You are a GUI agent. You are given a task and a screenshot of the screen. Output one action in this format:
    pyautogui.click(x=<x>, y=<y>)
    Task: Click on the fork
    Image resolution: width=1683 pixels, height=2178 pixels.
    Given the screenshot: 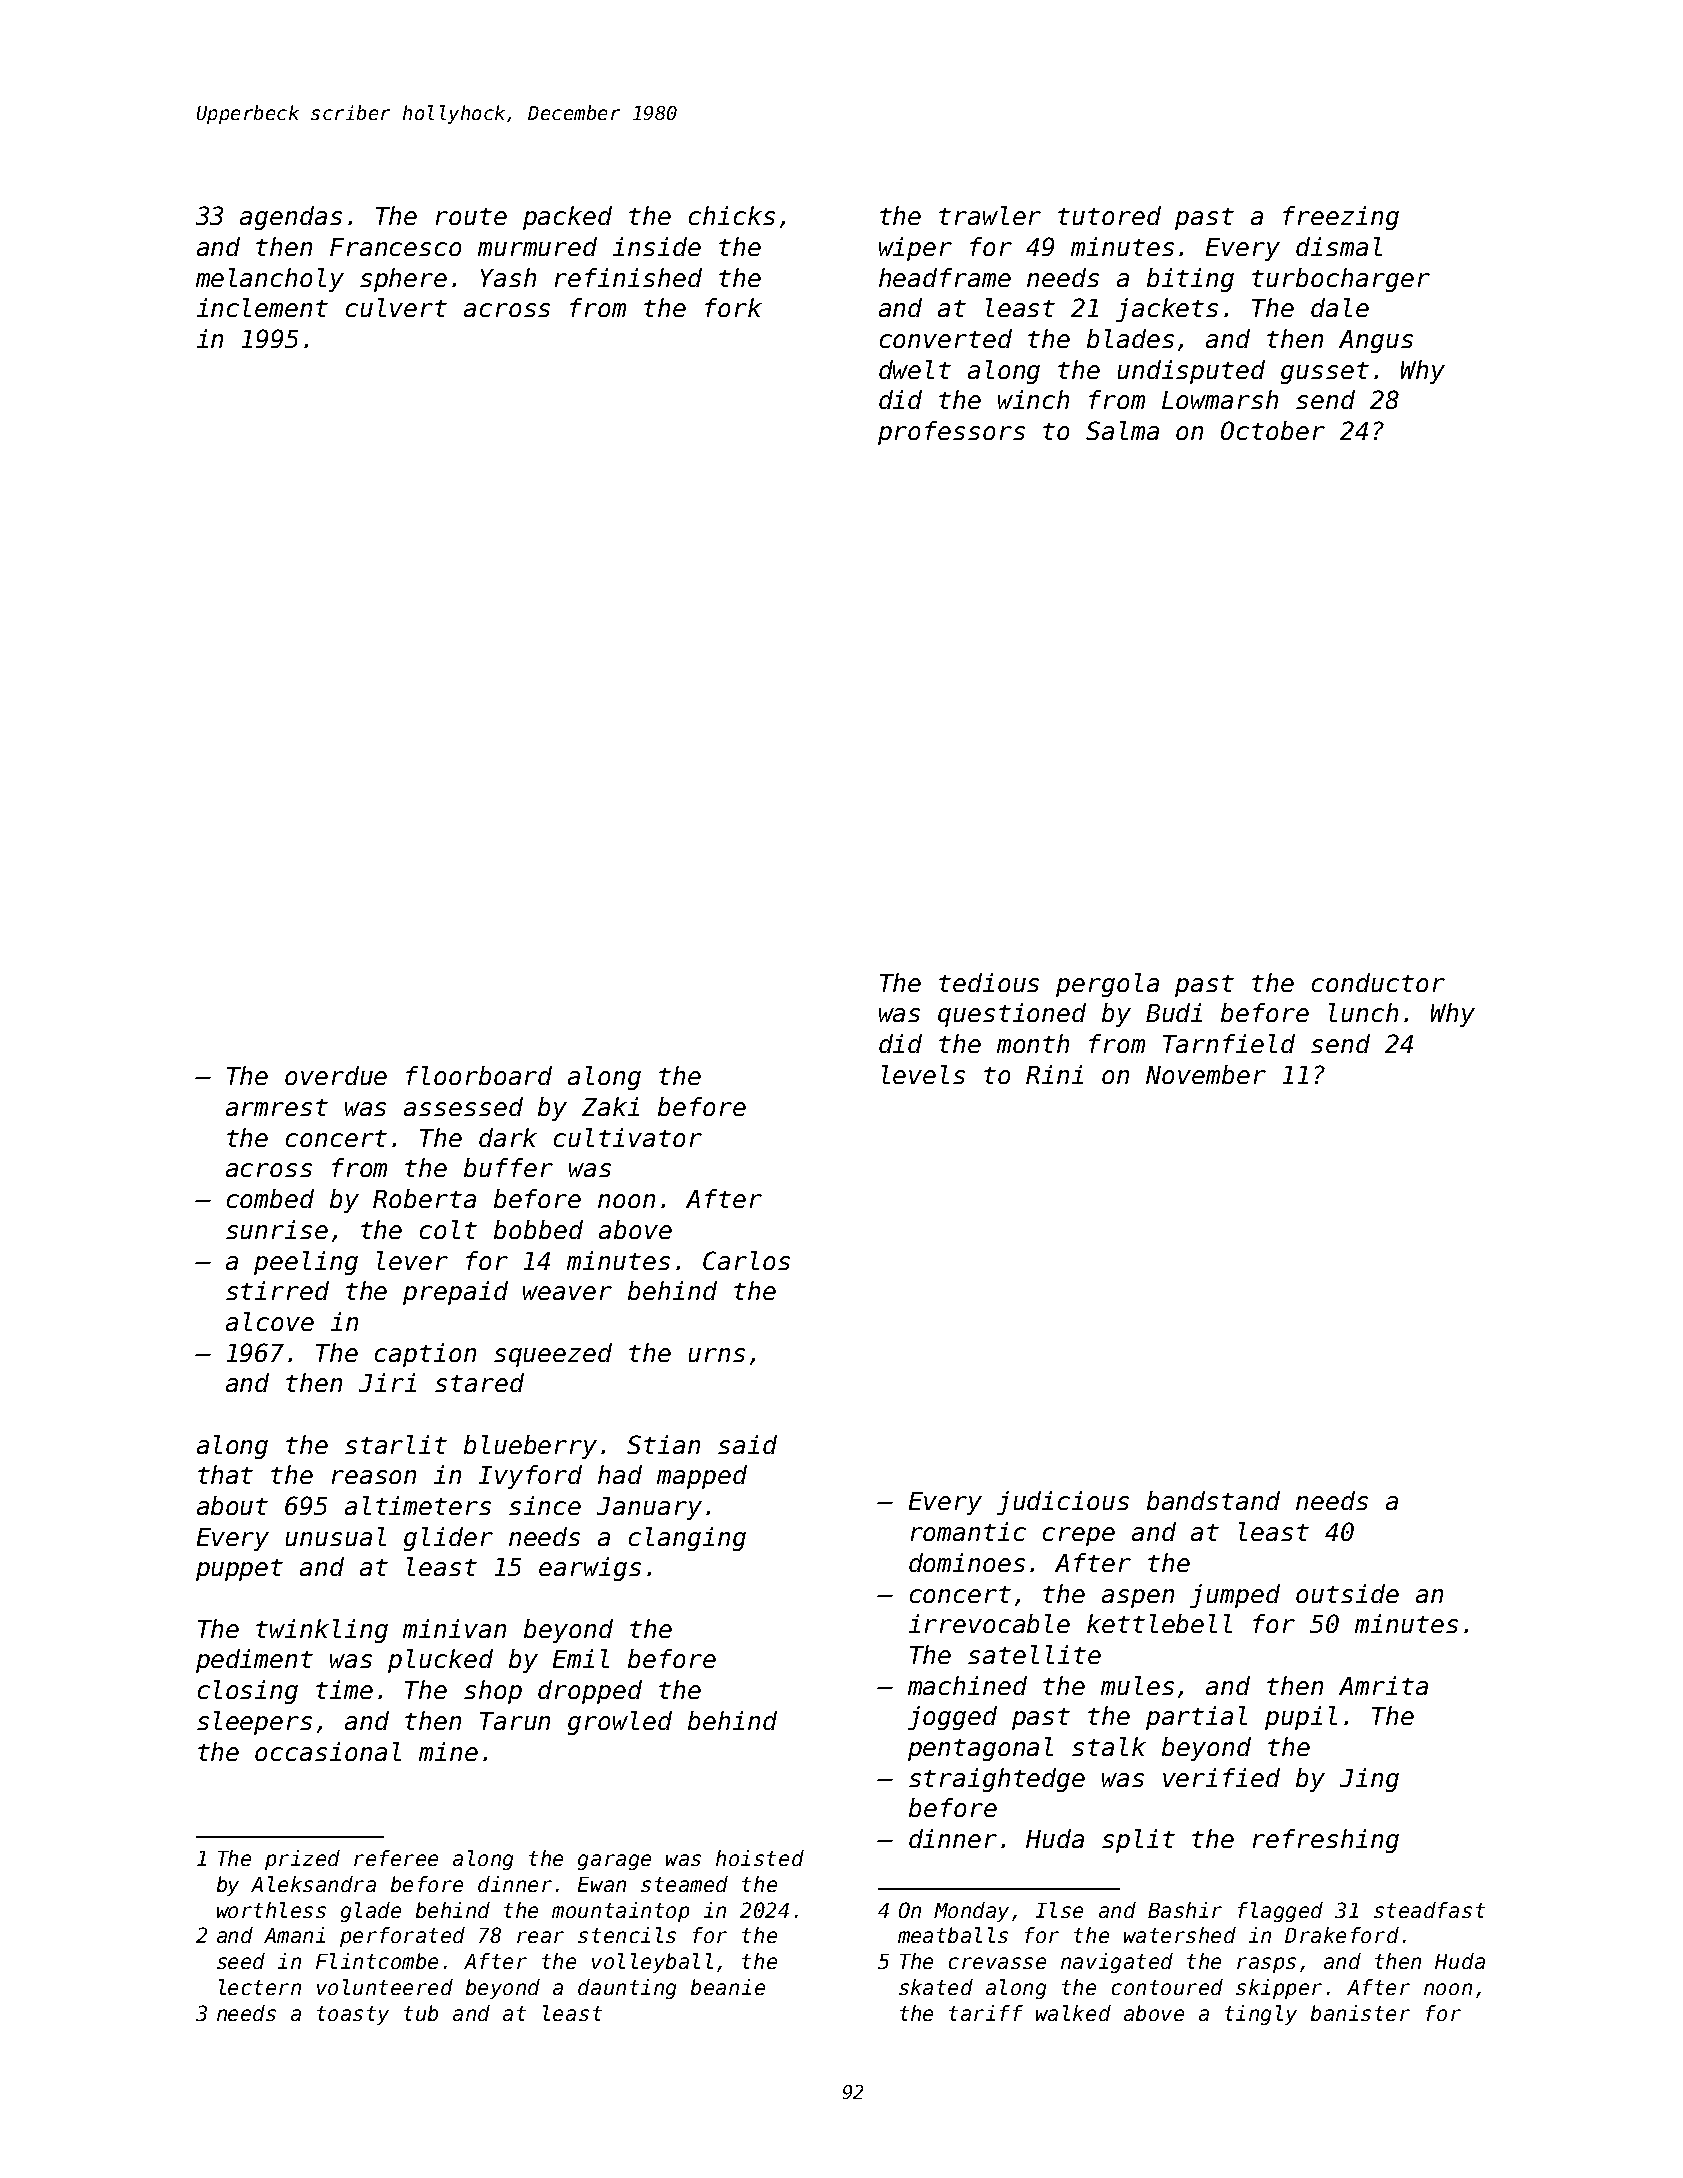 What is the action you would take?
    pyautogui.click(x=733, y=307)
